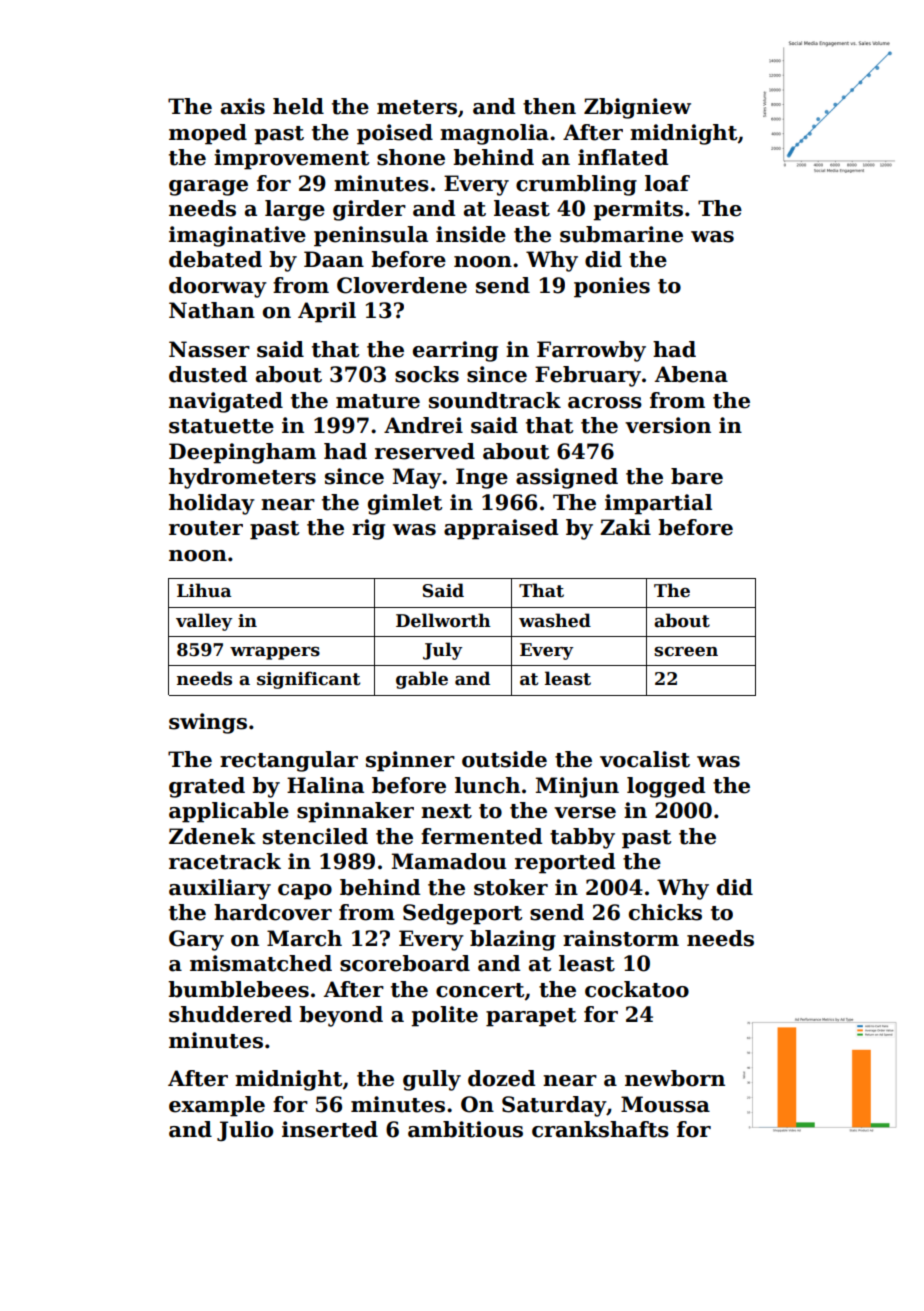 Image resolution: width=924 pixels, height=1311 pixels. Describe the element at coordinates (666, 787) in the document. I see `logged` at that location.
